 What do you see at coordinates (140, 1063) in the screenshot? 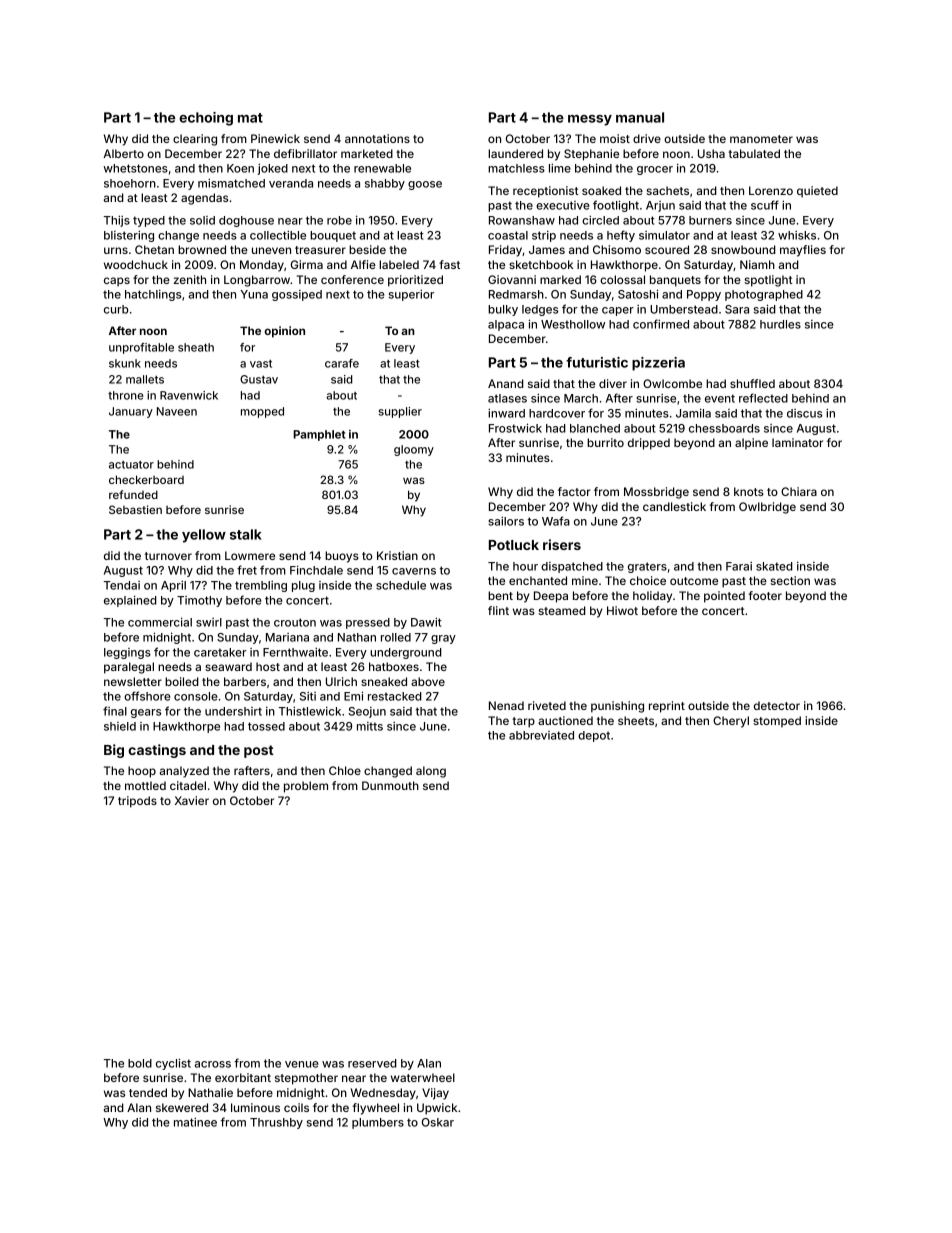
I see `bold` at bounding box center [140, 1063].
